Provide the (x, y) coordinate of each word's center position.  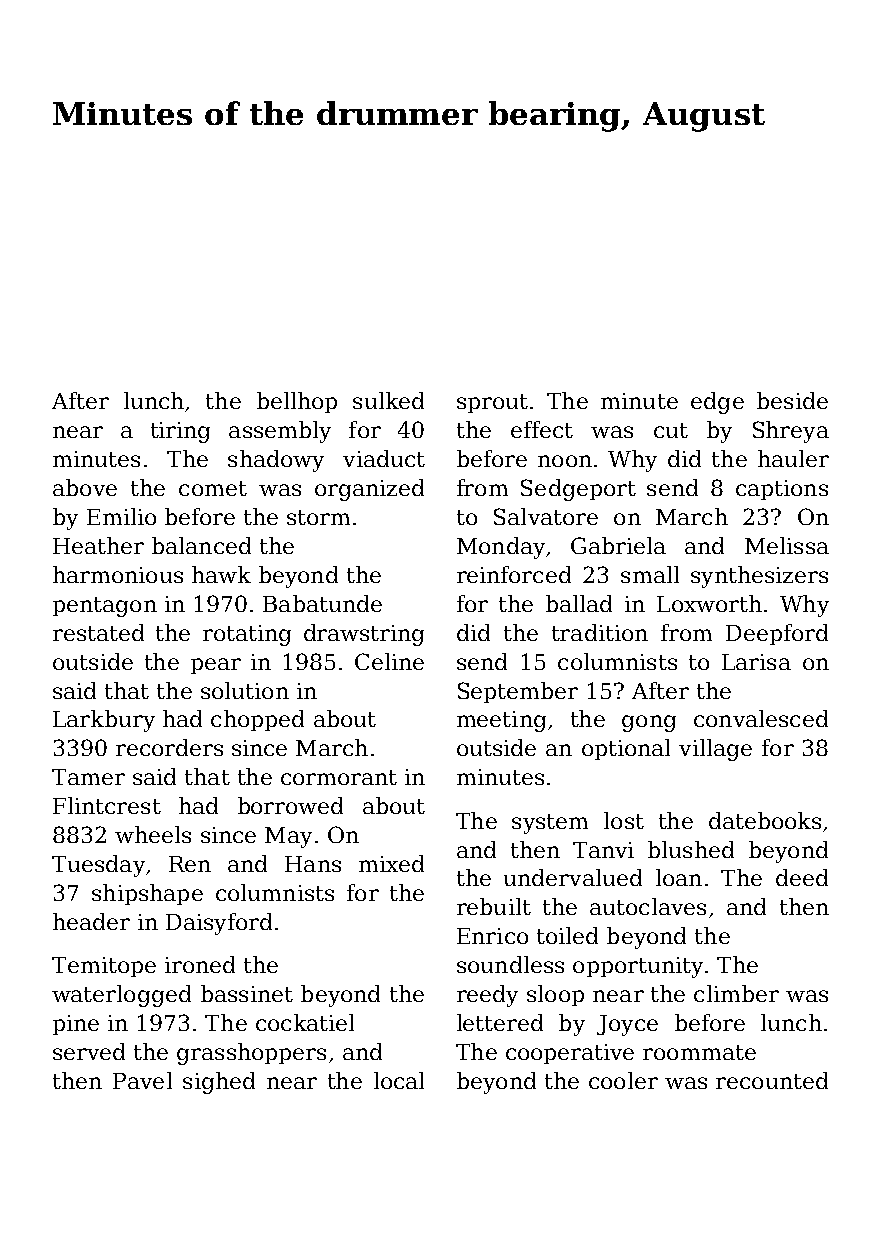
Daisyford (219, 924)
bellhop (297, 402)
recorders (169, 747)
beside (792, 400)
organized (369, 490)
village (715, 750)
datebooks (765, 820)
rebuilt (494, 906)
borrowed (290, 805)
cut (671, 430)
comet (213, 488)
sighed (219, 1083)
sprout (492, 403)
